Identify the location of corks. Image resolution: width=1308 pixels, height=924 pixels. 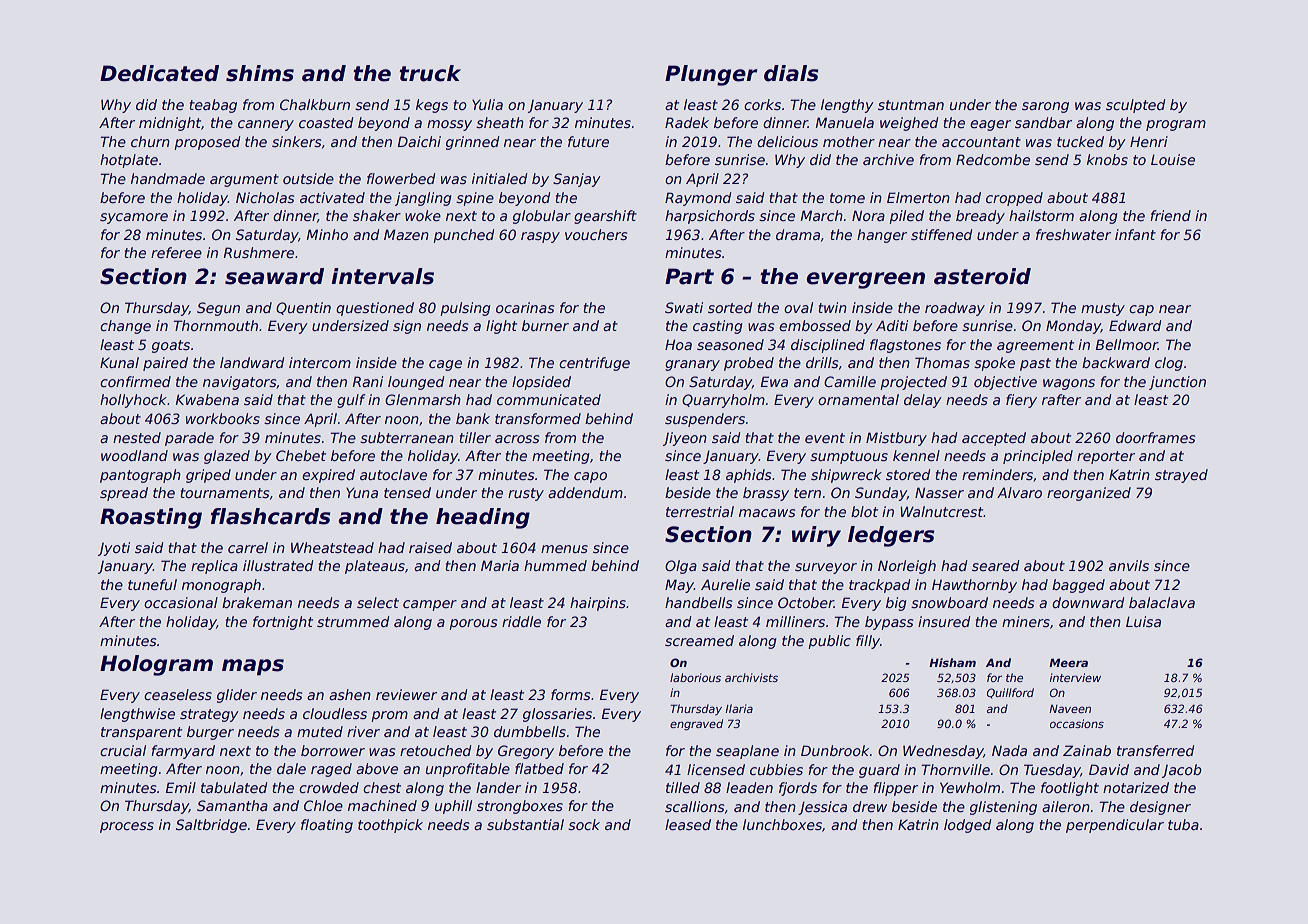
(762, 104).
